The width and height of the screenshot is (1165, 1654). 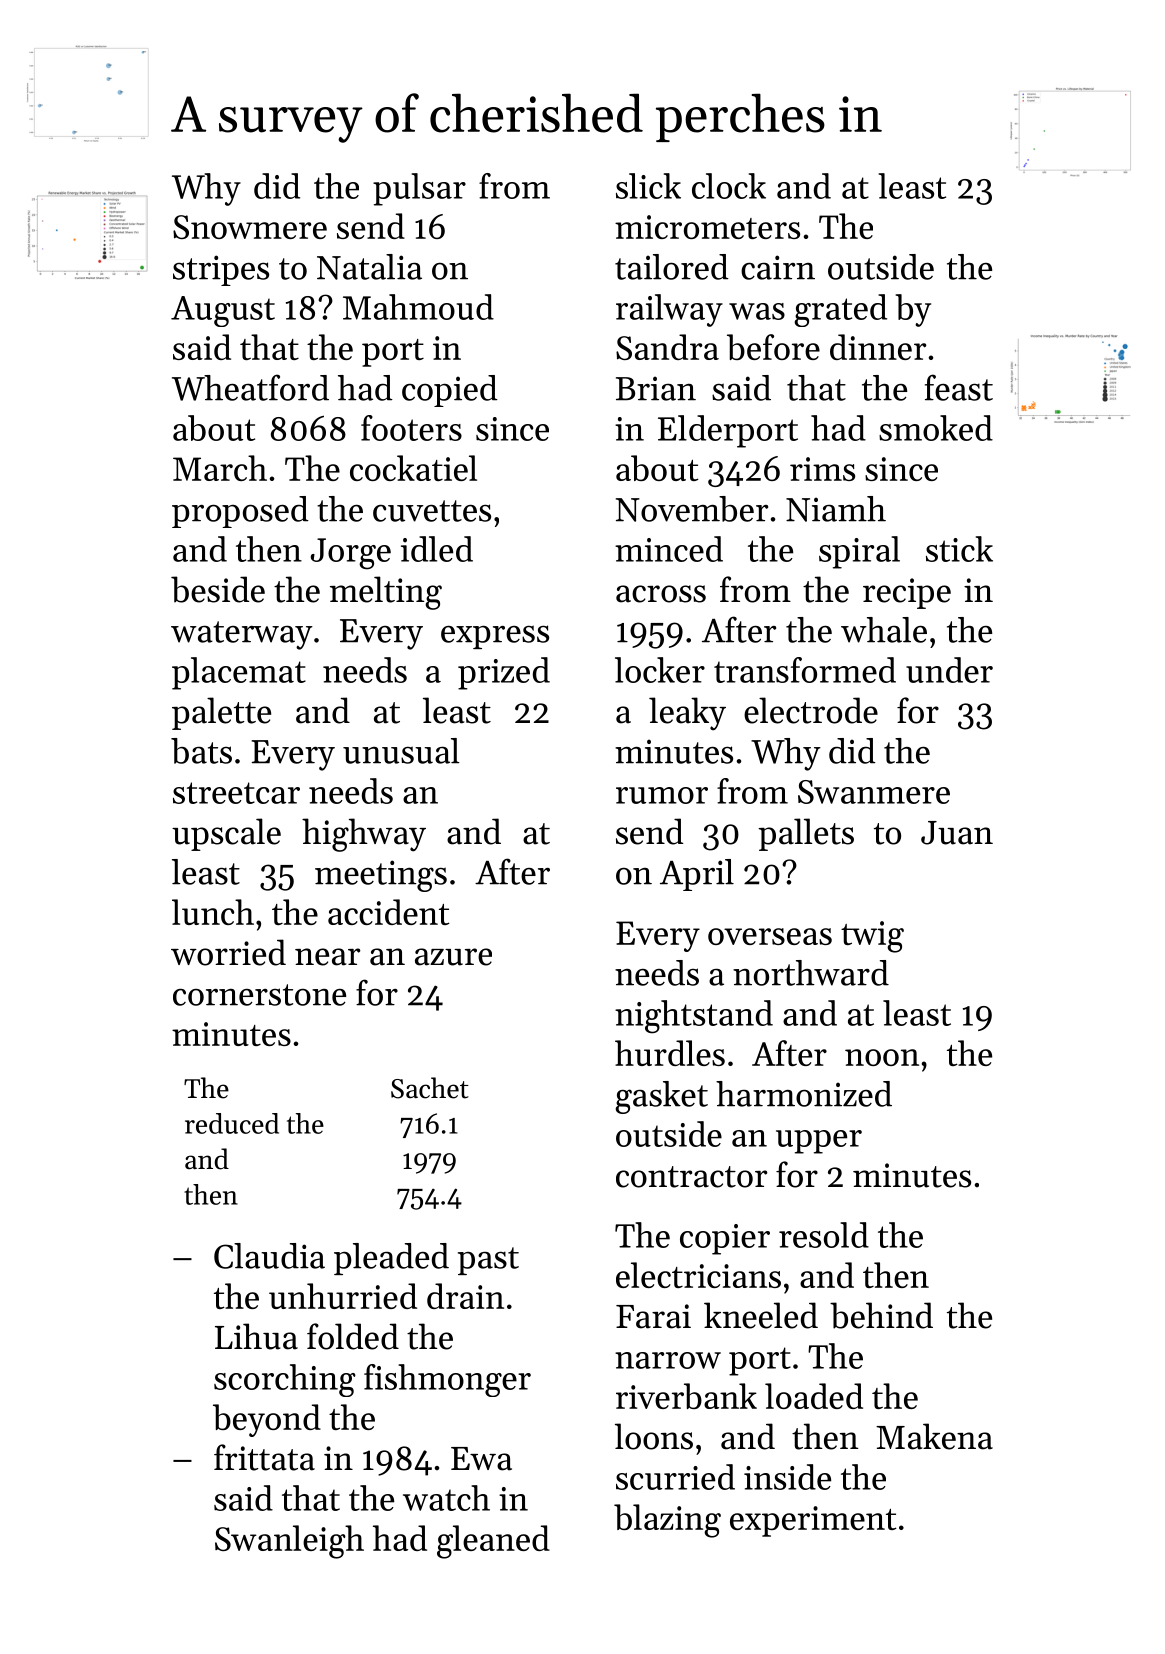 I want to click on whale, so click(x=884, y=630).
